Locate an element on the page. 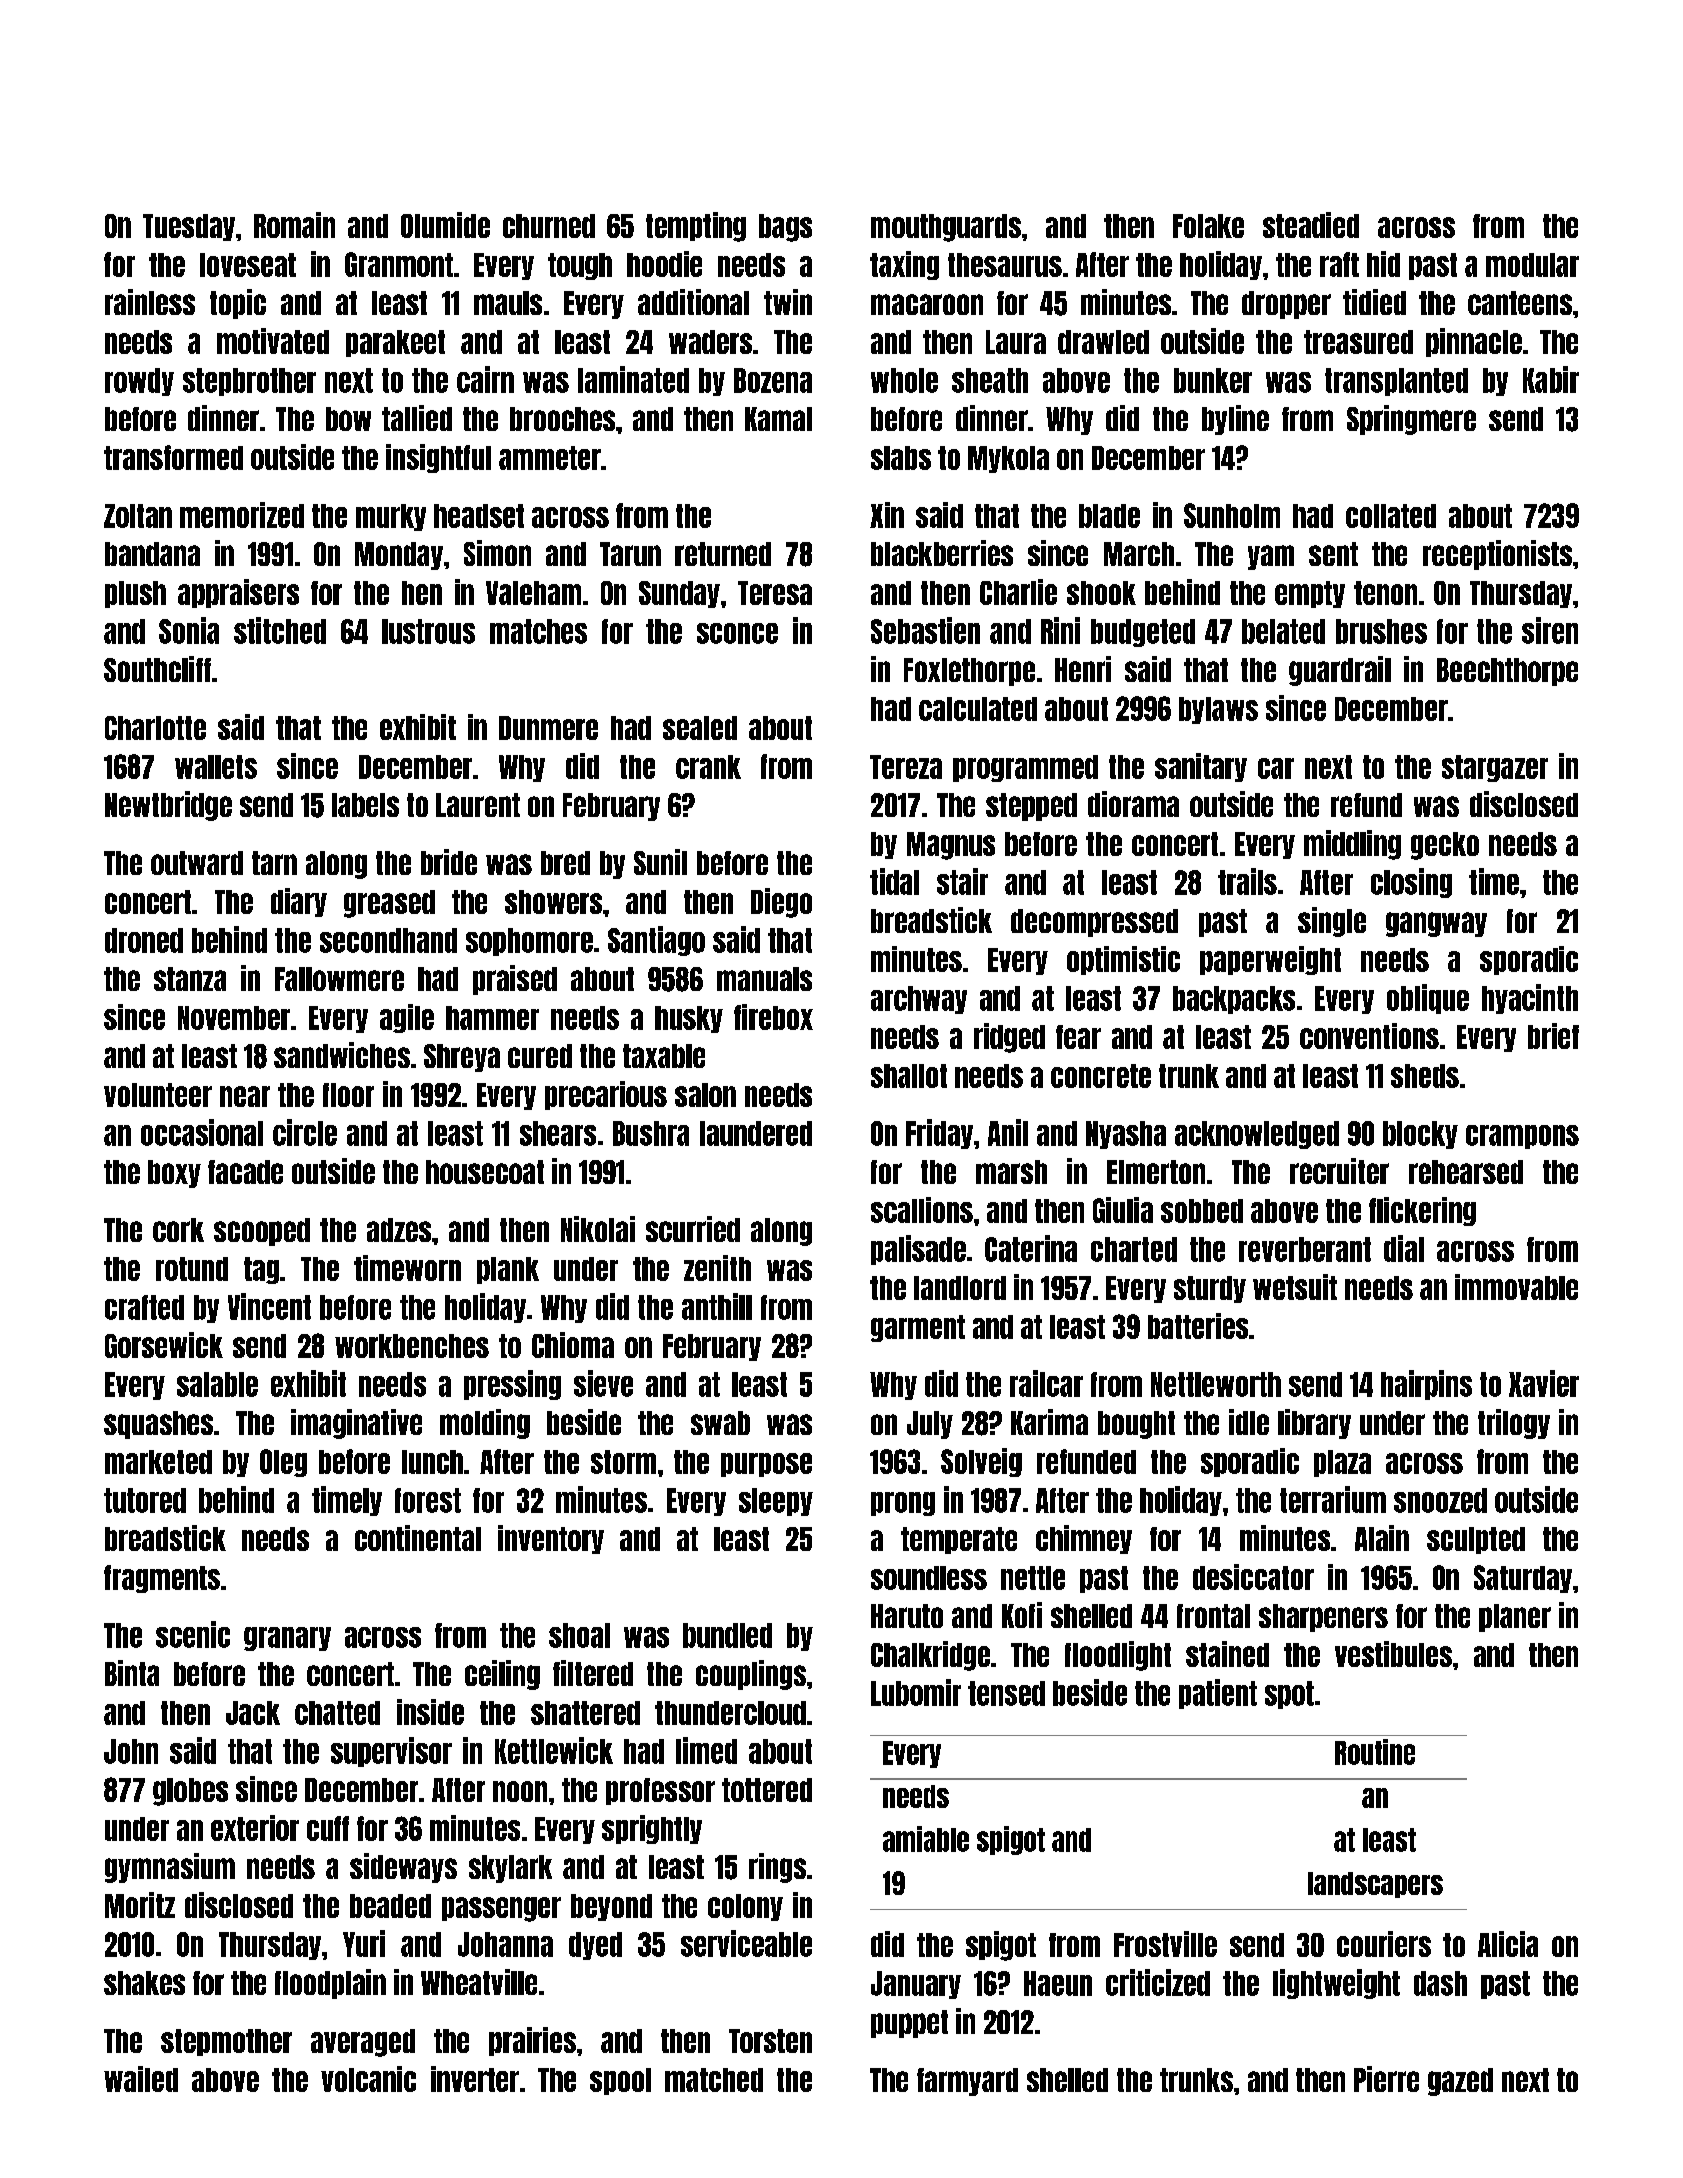 The height and width of the document is (2178, 1683). beaded is located at coordinates (390, 1906).
